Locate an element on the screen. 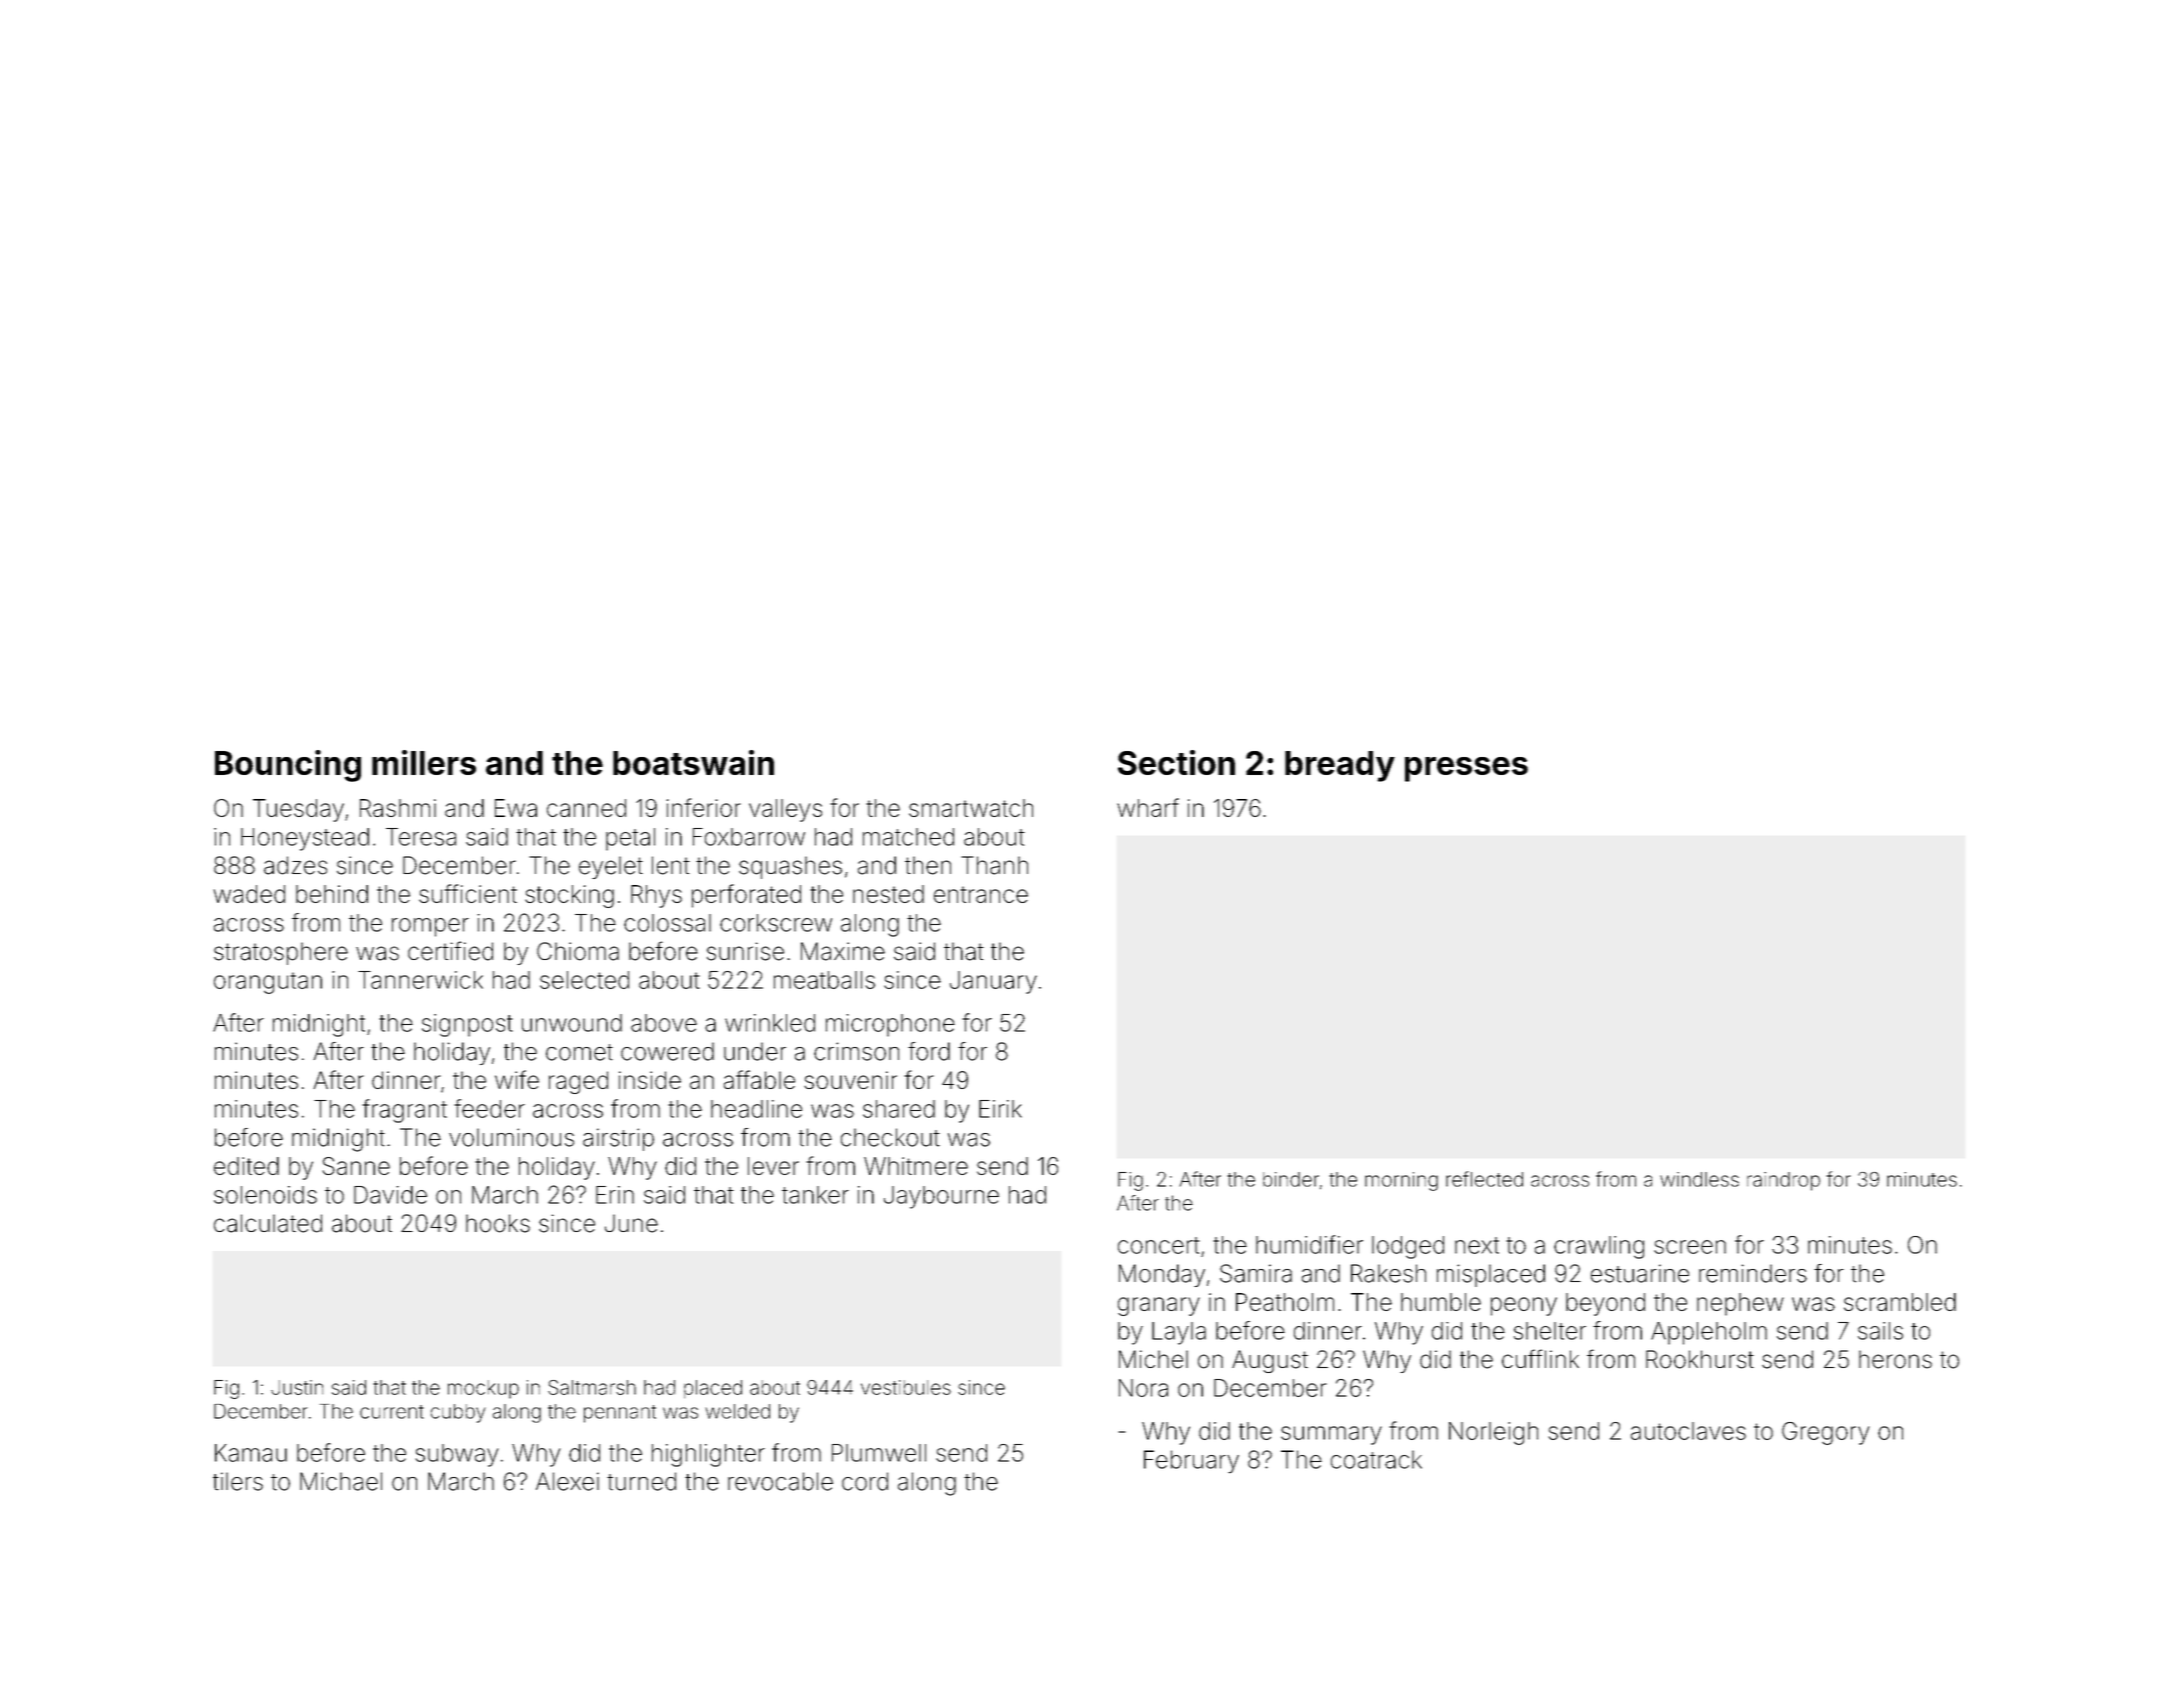 The height and width of the screenshot is (1683, 2178). presses is located at coordinates (1466, 769).
